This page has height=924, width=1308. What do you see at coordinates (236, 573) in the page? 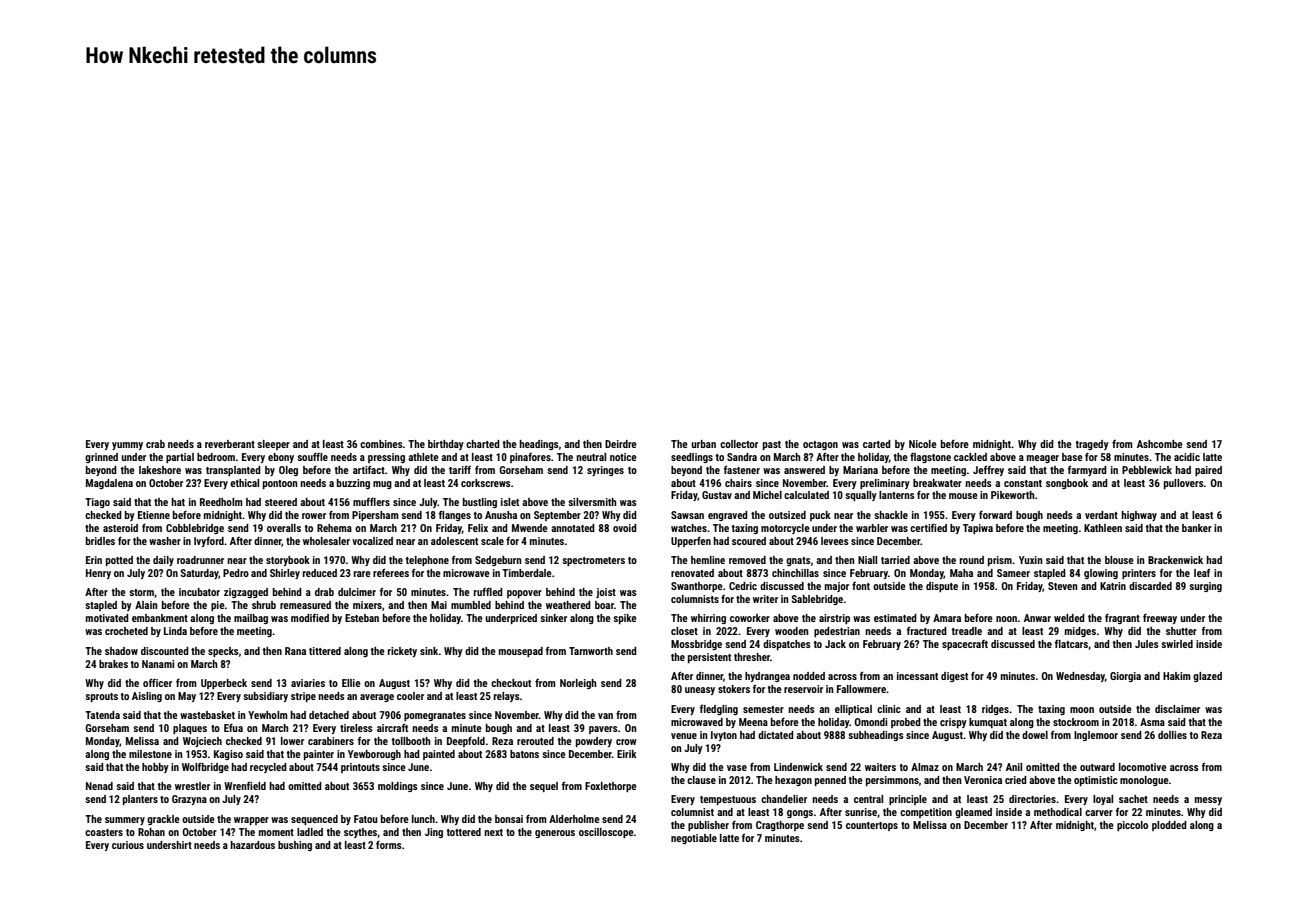
I see `Pedro` at bounding box center [236, 573].
